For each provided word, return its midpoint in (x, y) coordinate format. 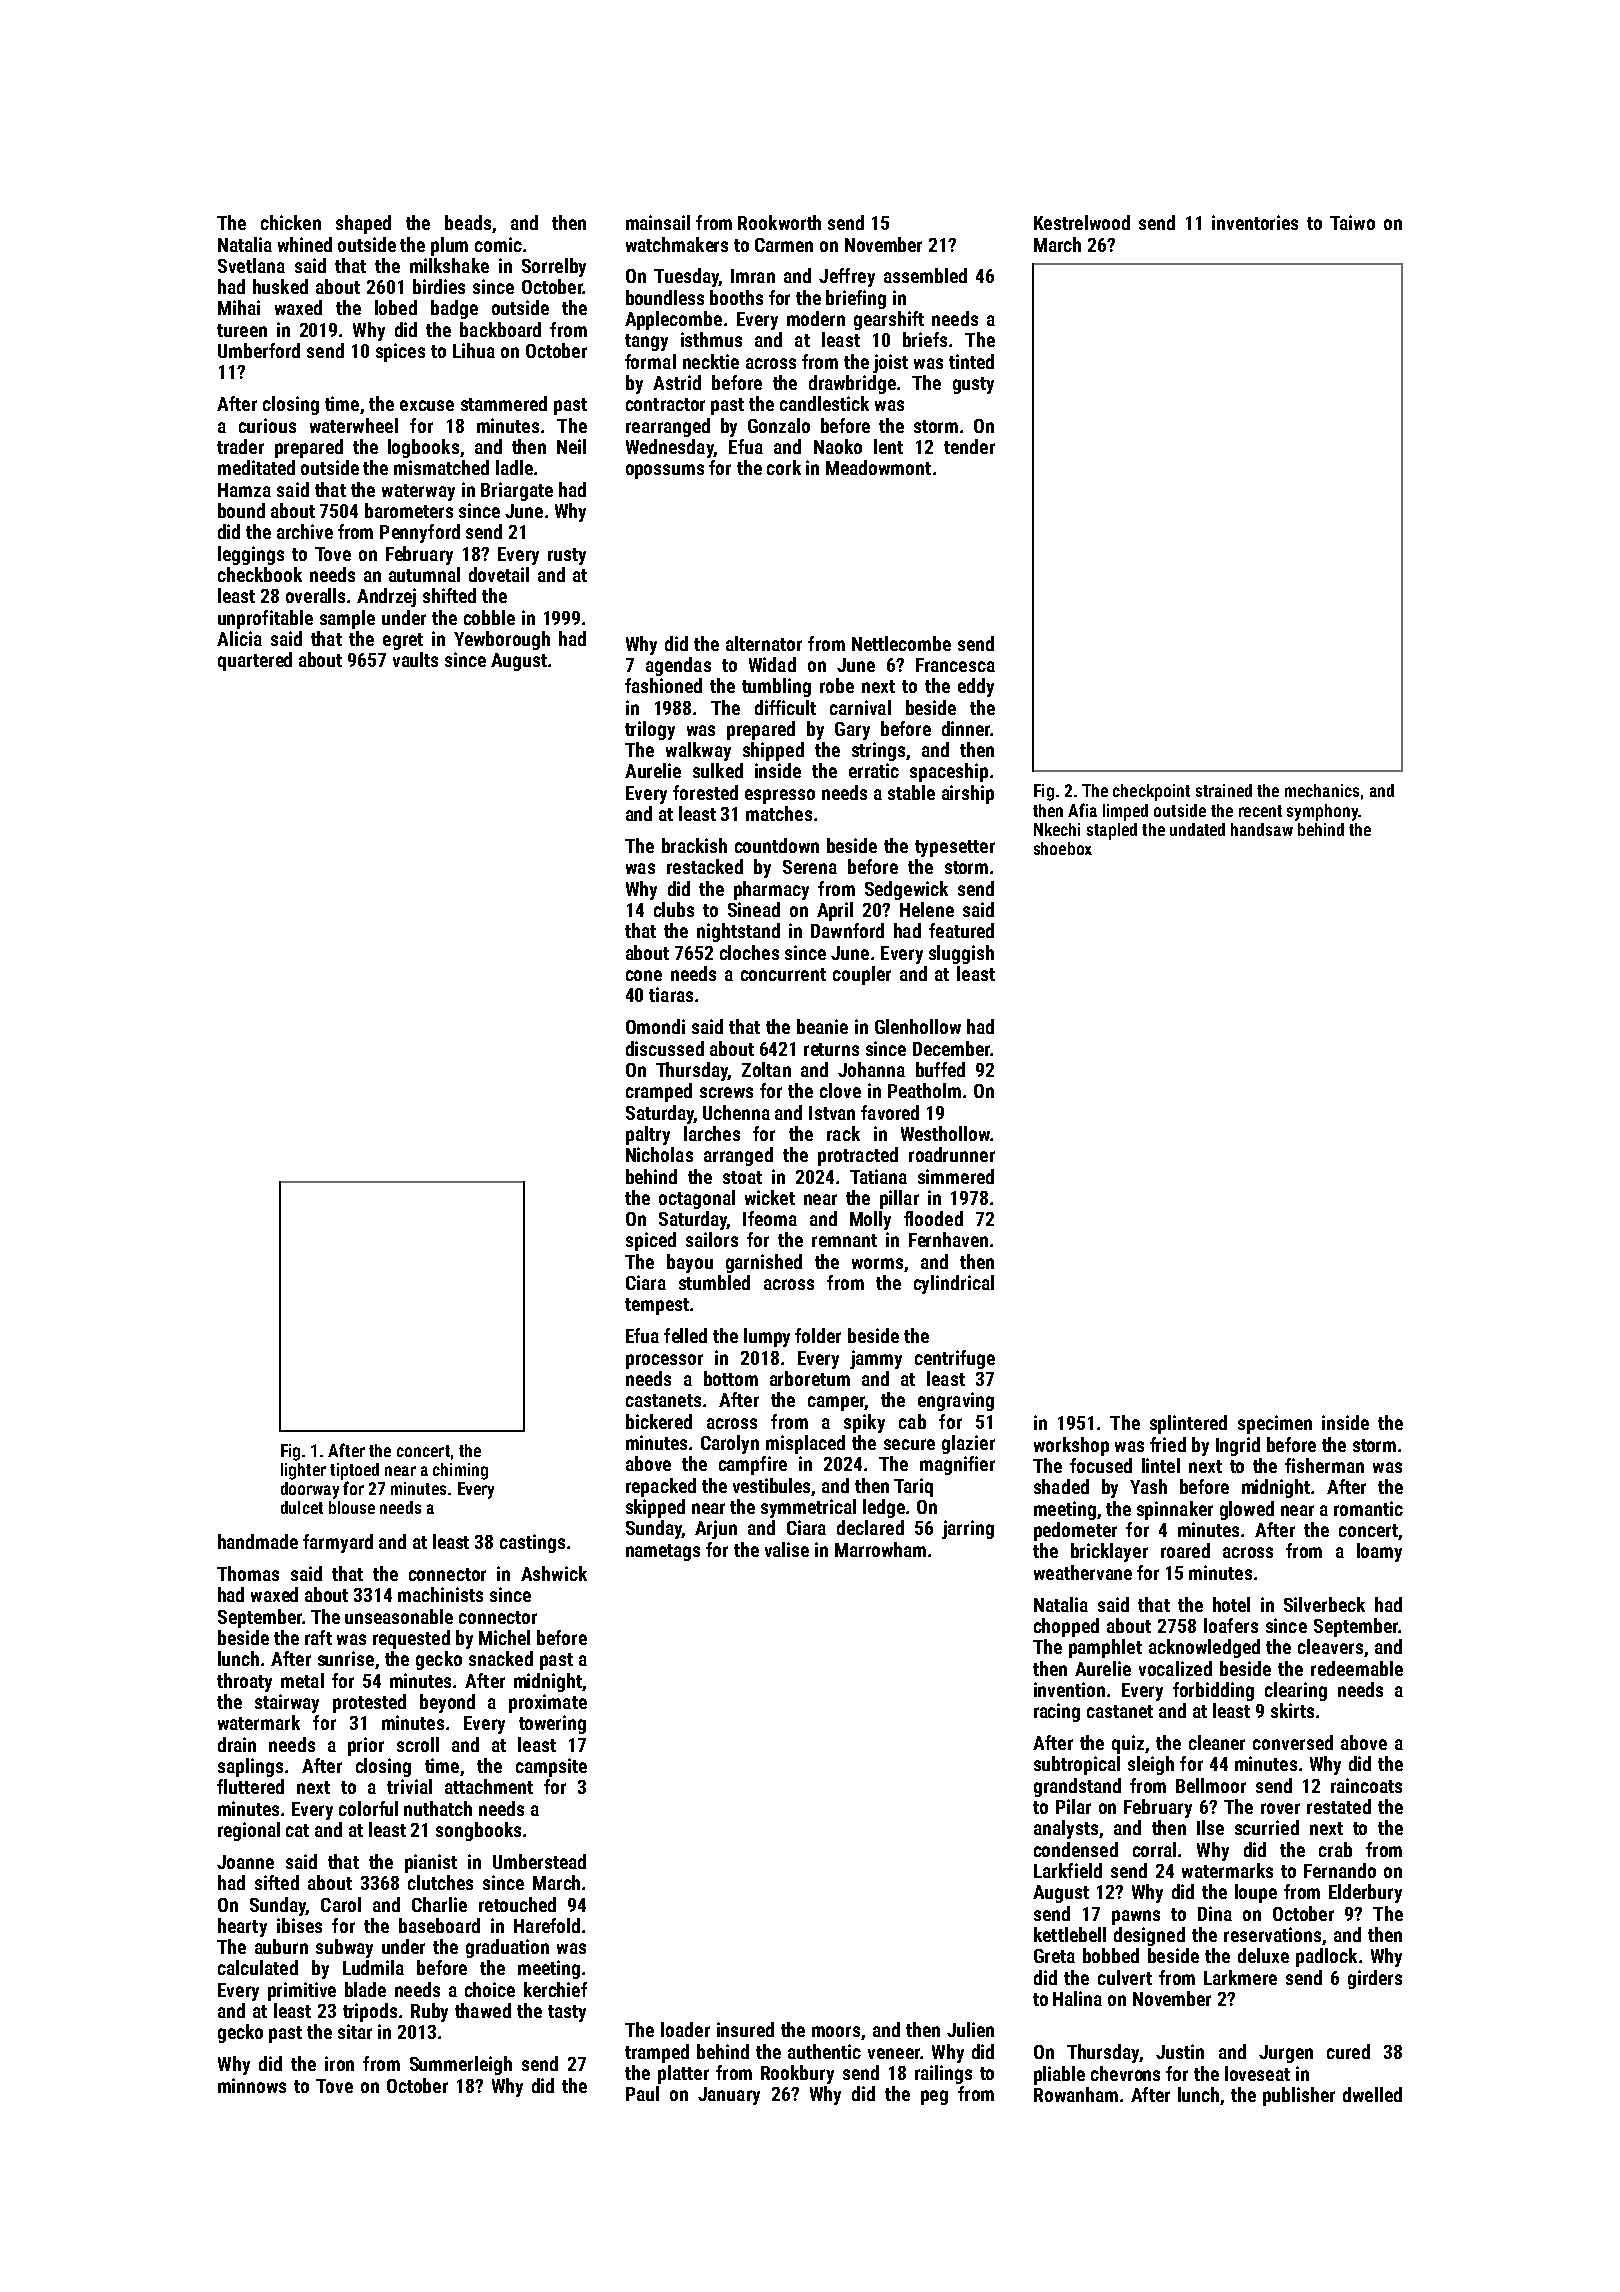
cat (297, 1830)
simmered (956, 1176)
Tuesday (686, 277)
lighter (303, 1471)
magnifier (957, 1465)
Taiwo (1352, 222)
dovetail (499, 574)
